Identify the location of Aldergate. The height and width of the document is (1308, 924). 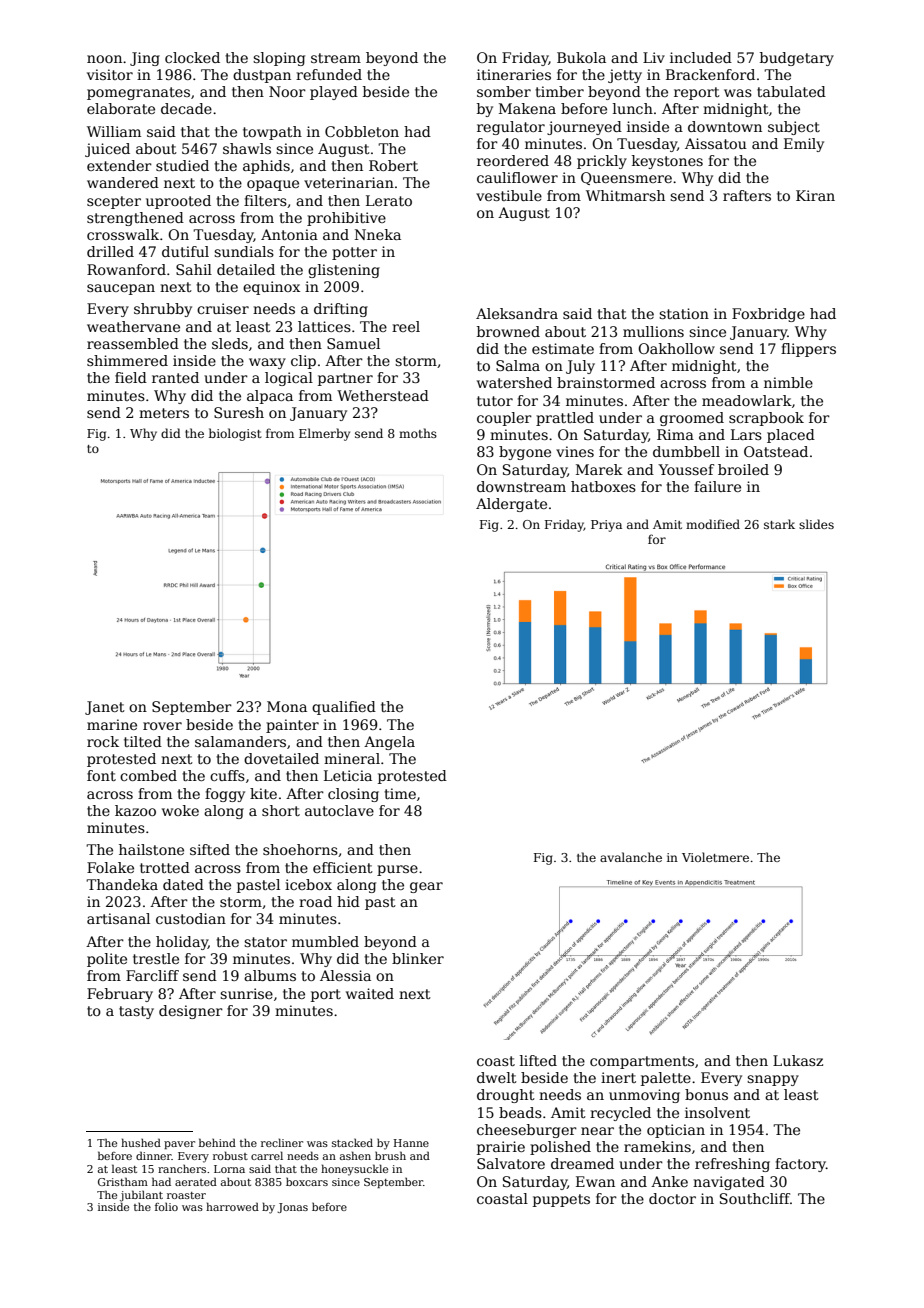
(511, 505).
